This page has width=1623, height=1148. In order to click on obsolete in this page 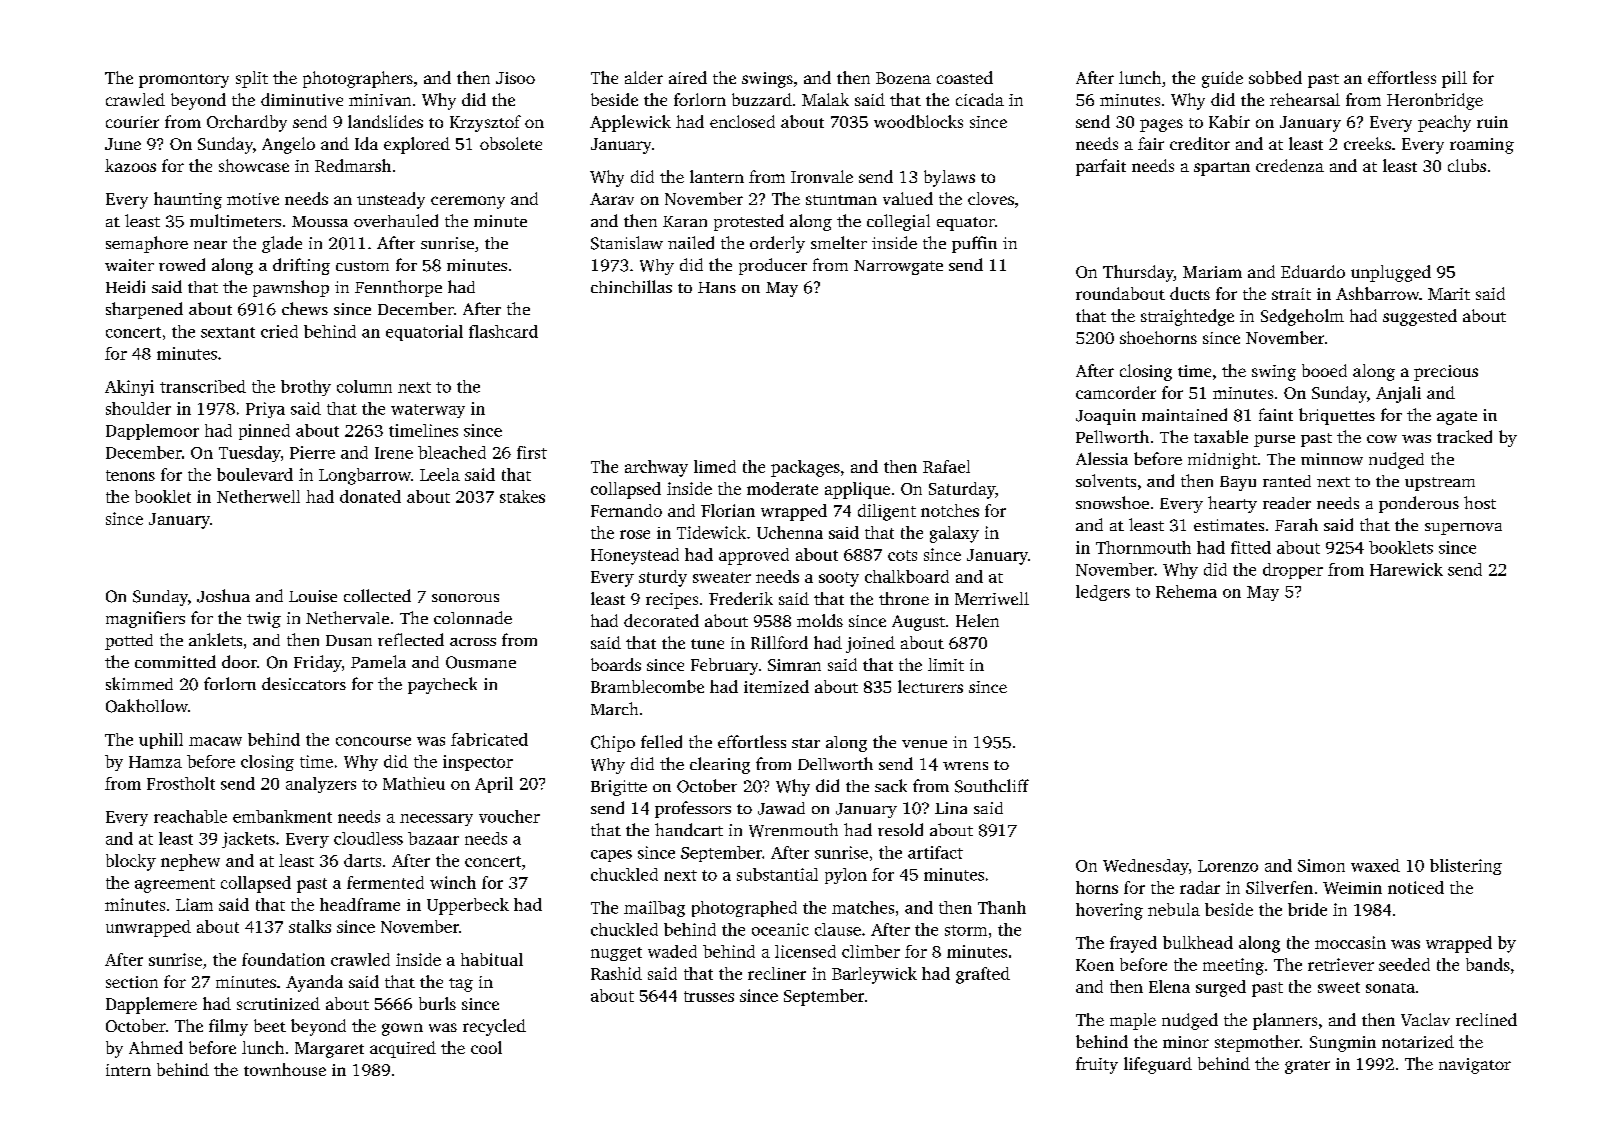, I will do `click(511, 143)`.
